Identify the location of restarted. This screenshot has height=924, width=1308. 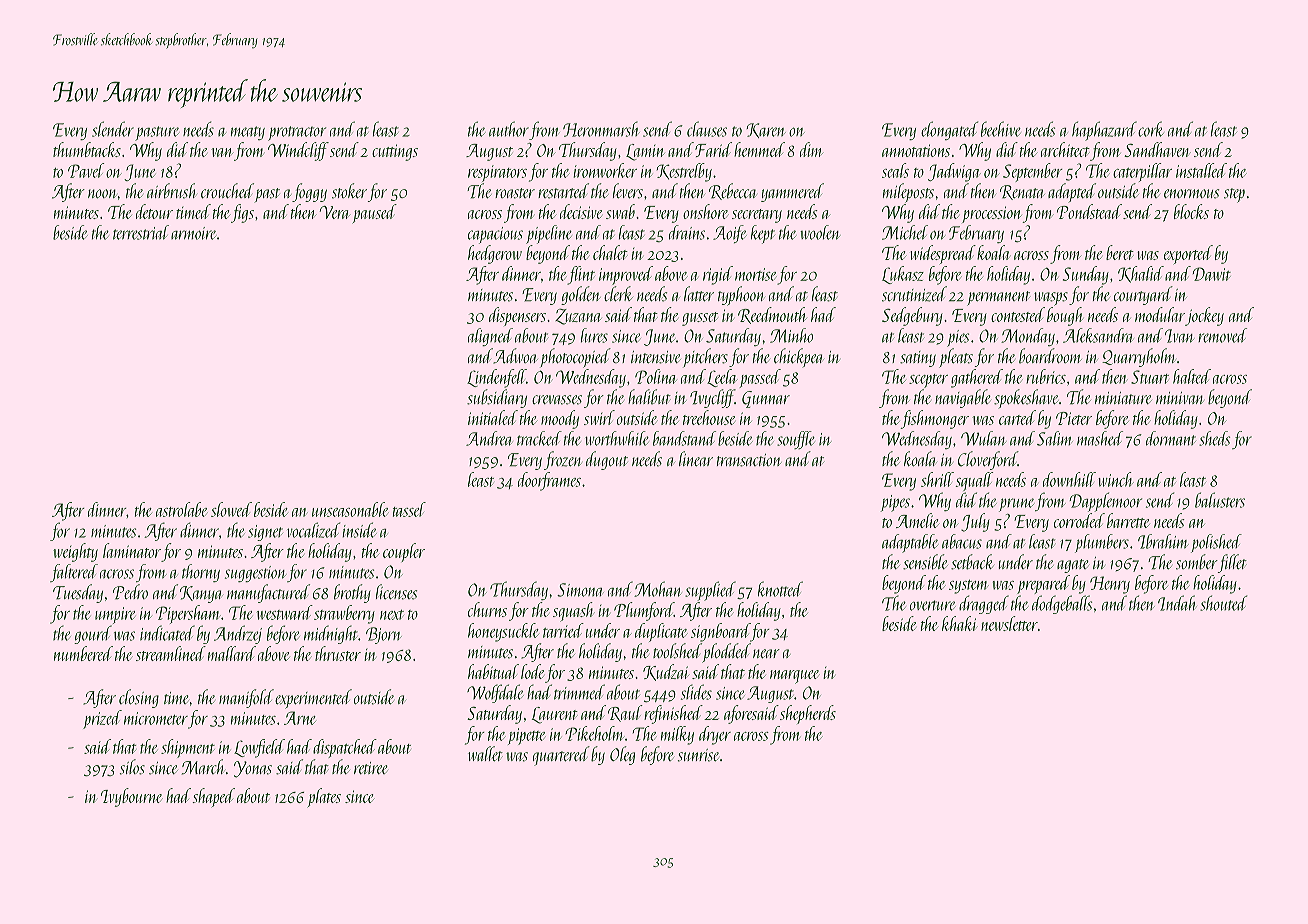
(563, 191).
